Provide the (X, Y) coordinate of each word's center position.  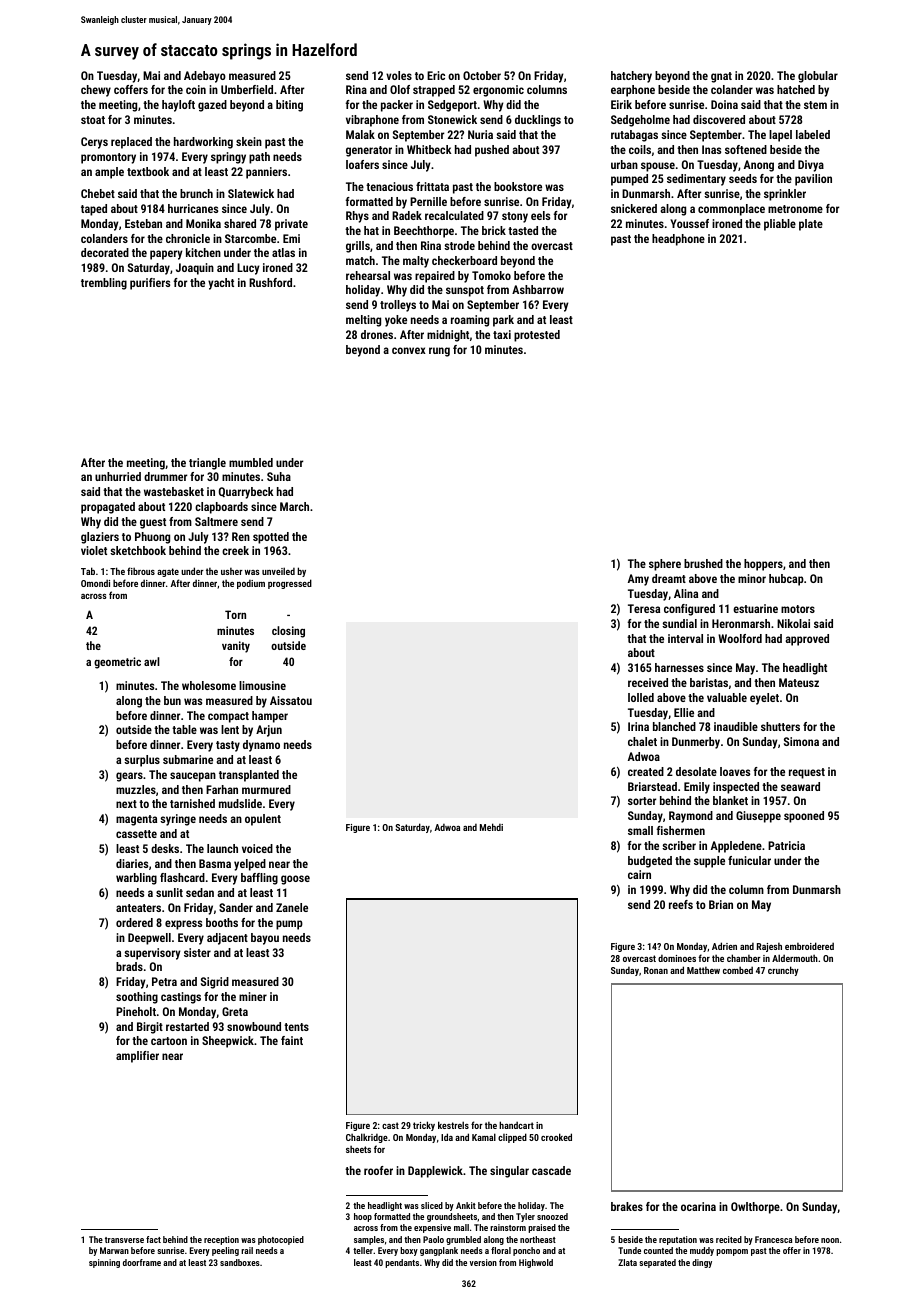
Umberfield (247, 89)
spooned (804, 817)
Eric (436, 75)
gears (129, 777)
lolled (641, 697)
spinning (104, 1263)
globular (818, 77)
